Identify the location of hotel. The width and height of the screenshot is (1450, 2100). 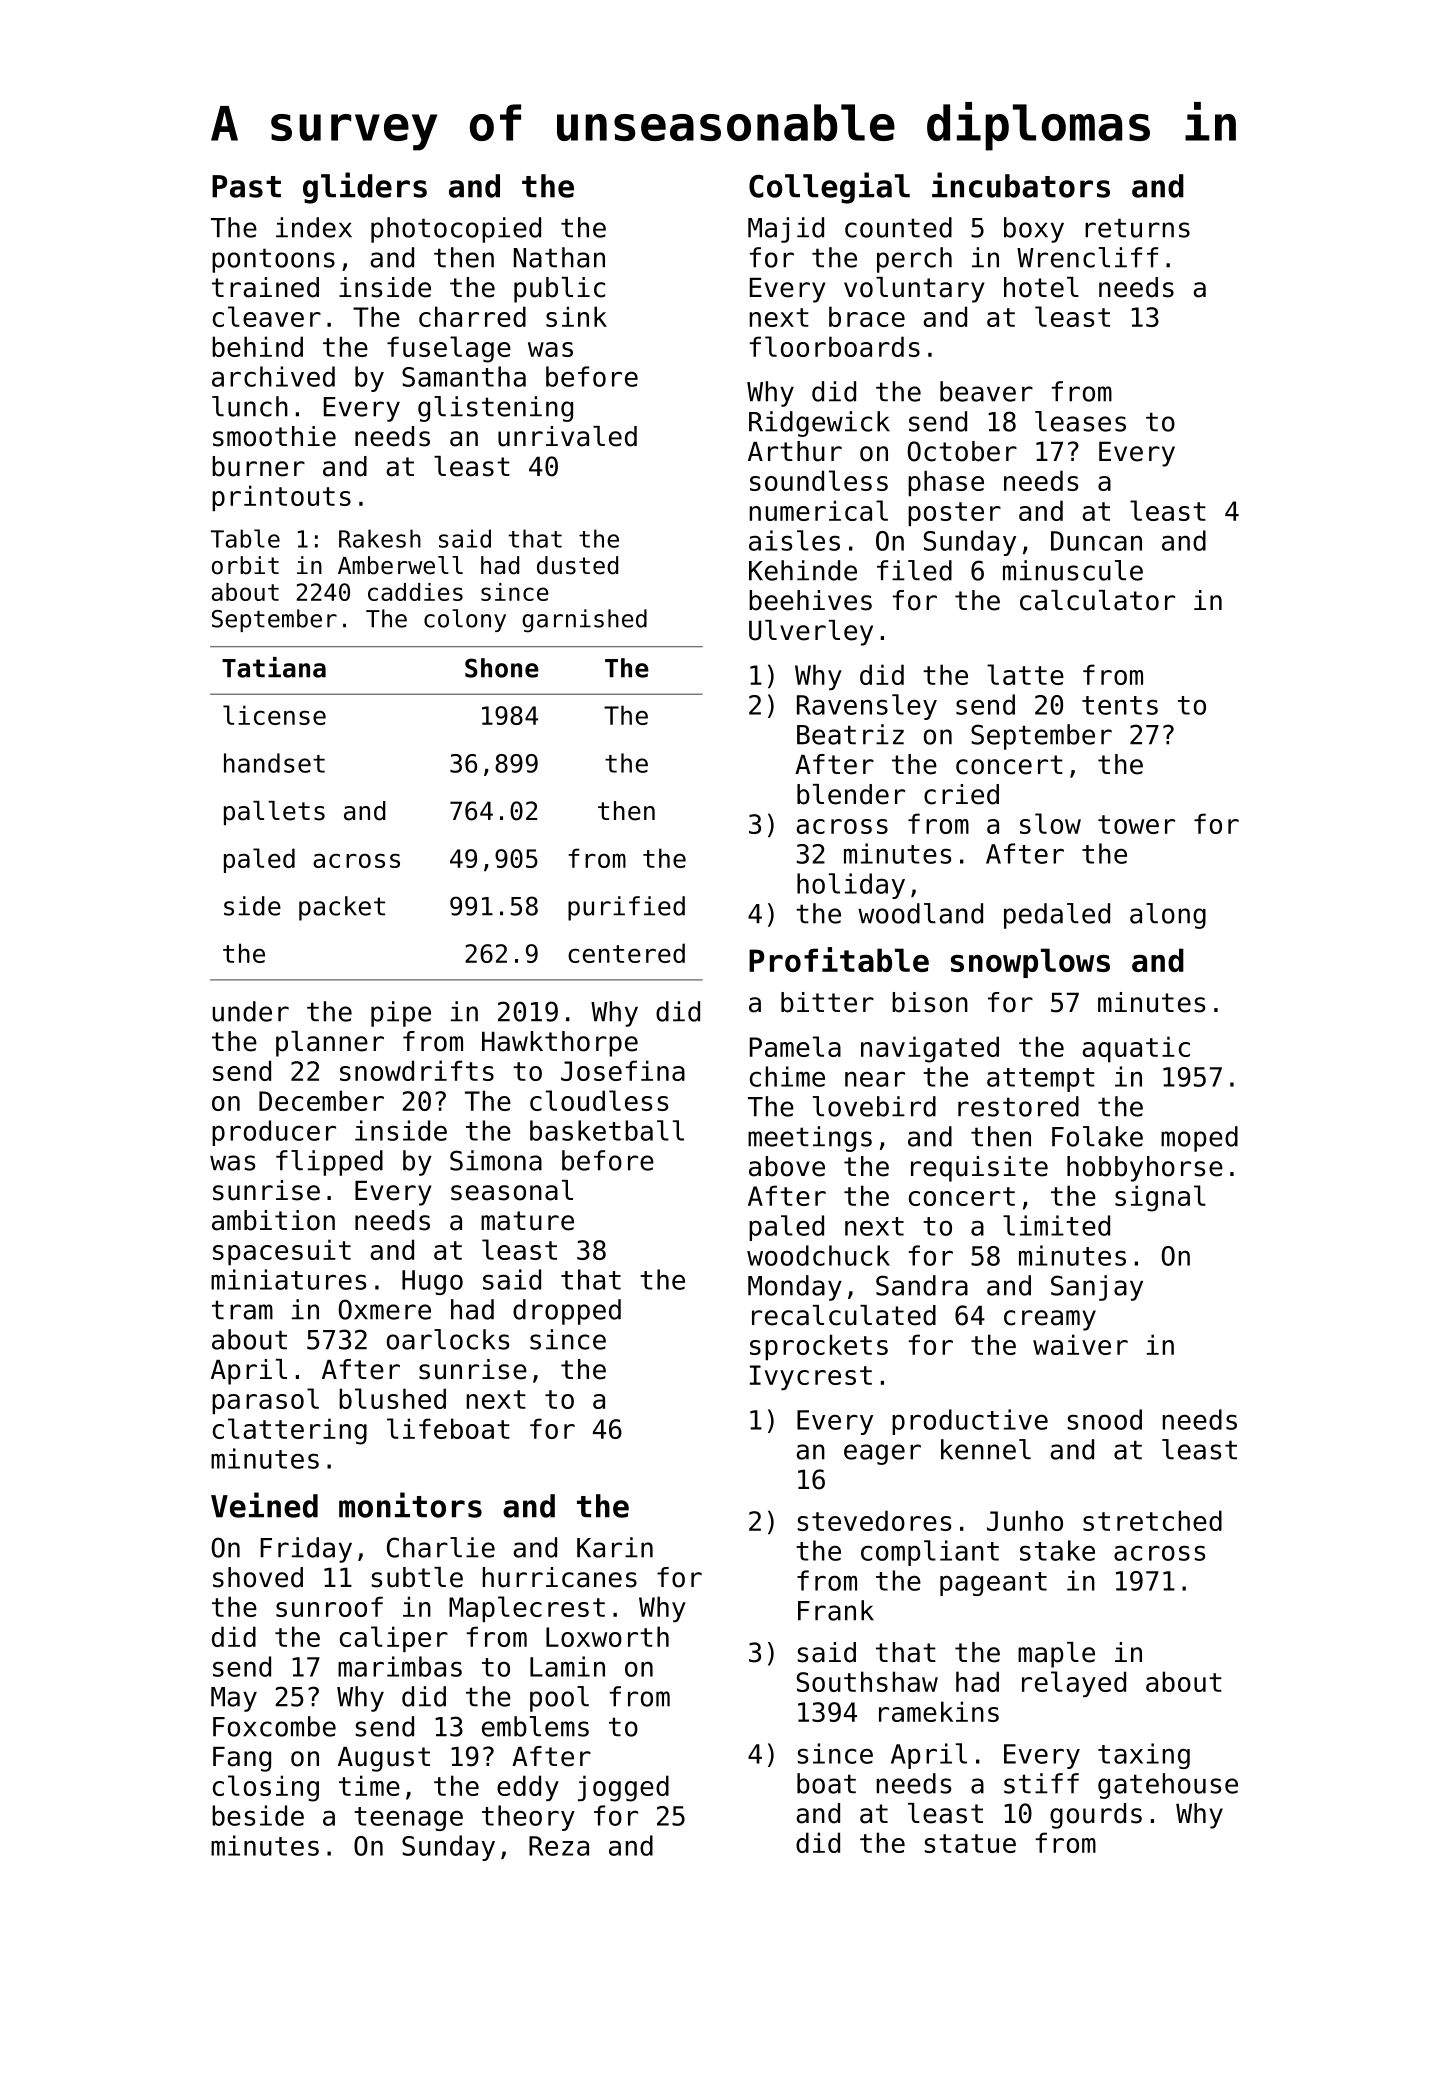
(1041, 287).
